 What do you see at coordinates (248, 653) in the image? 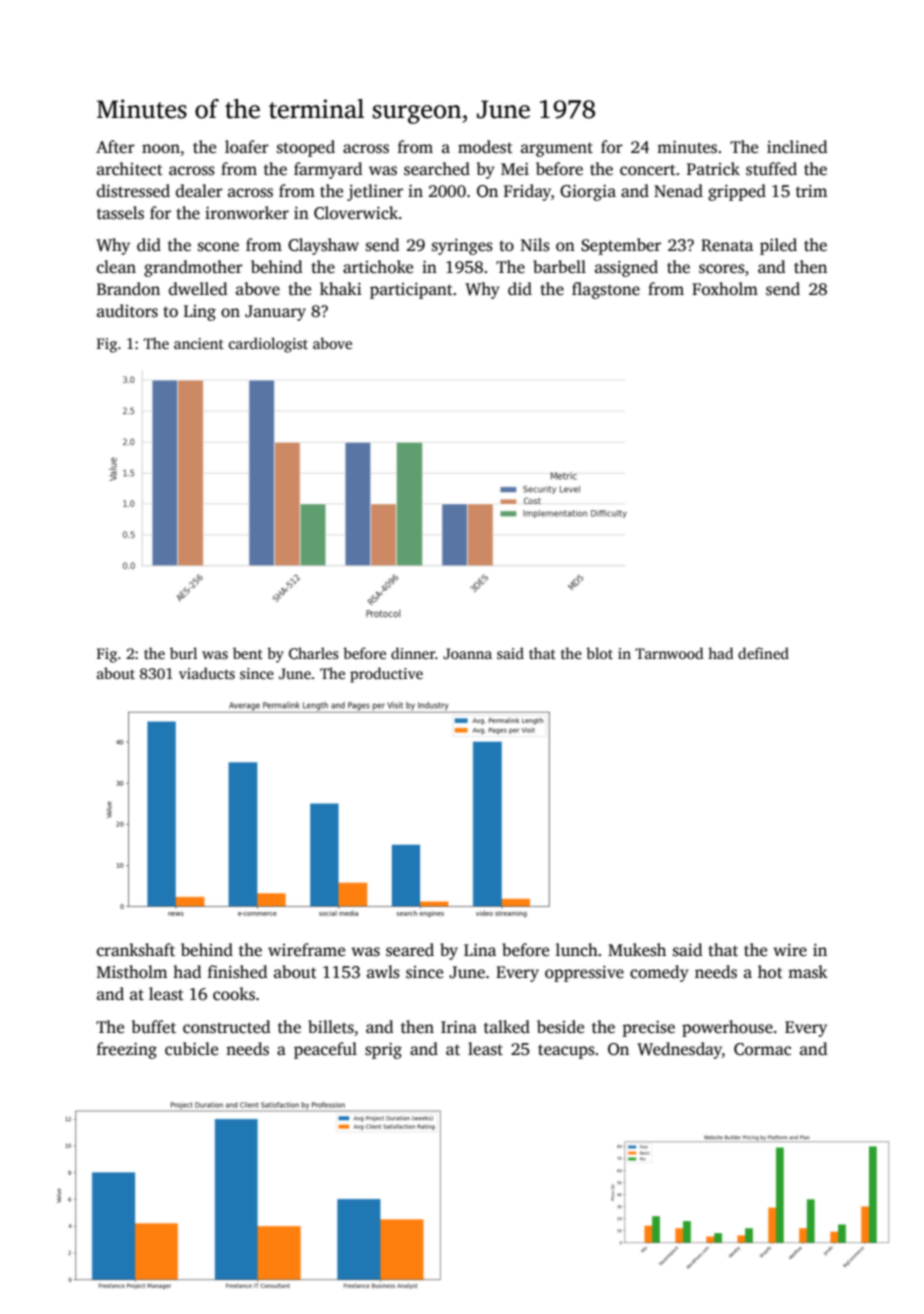
I see `bent` at bounding box center [248, 653].
